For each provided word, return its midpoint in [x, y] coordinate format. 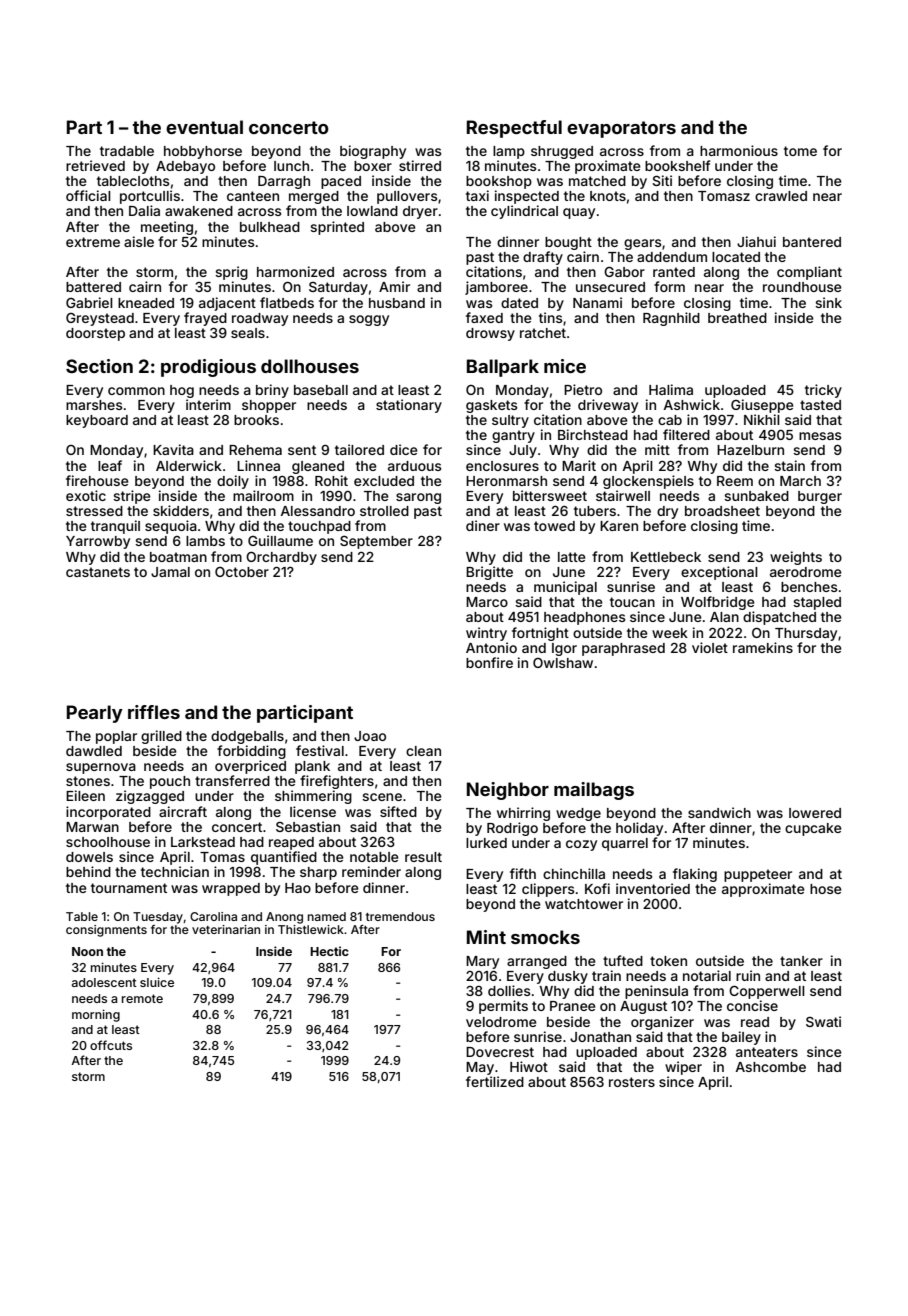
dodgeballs [247, 737]
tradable [127, 151]
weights [796, 558]
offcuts [111, 1045]
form [669, 286]
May [480, 1068]
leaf [110, 465]
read [755, 1022]
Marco [487, 602]
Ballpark [503, 368]
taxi [477, 195]
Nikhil [762, 419]
